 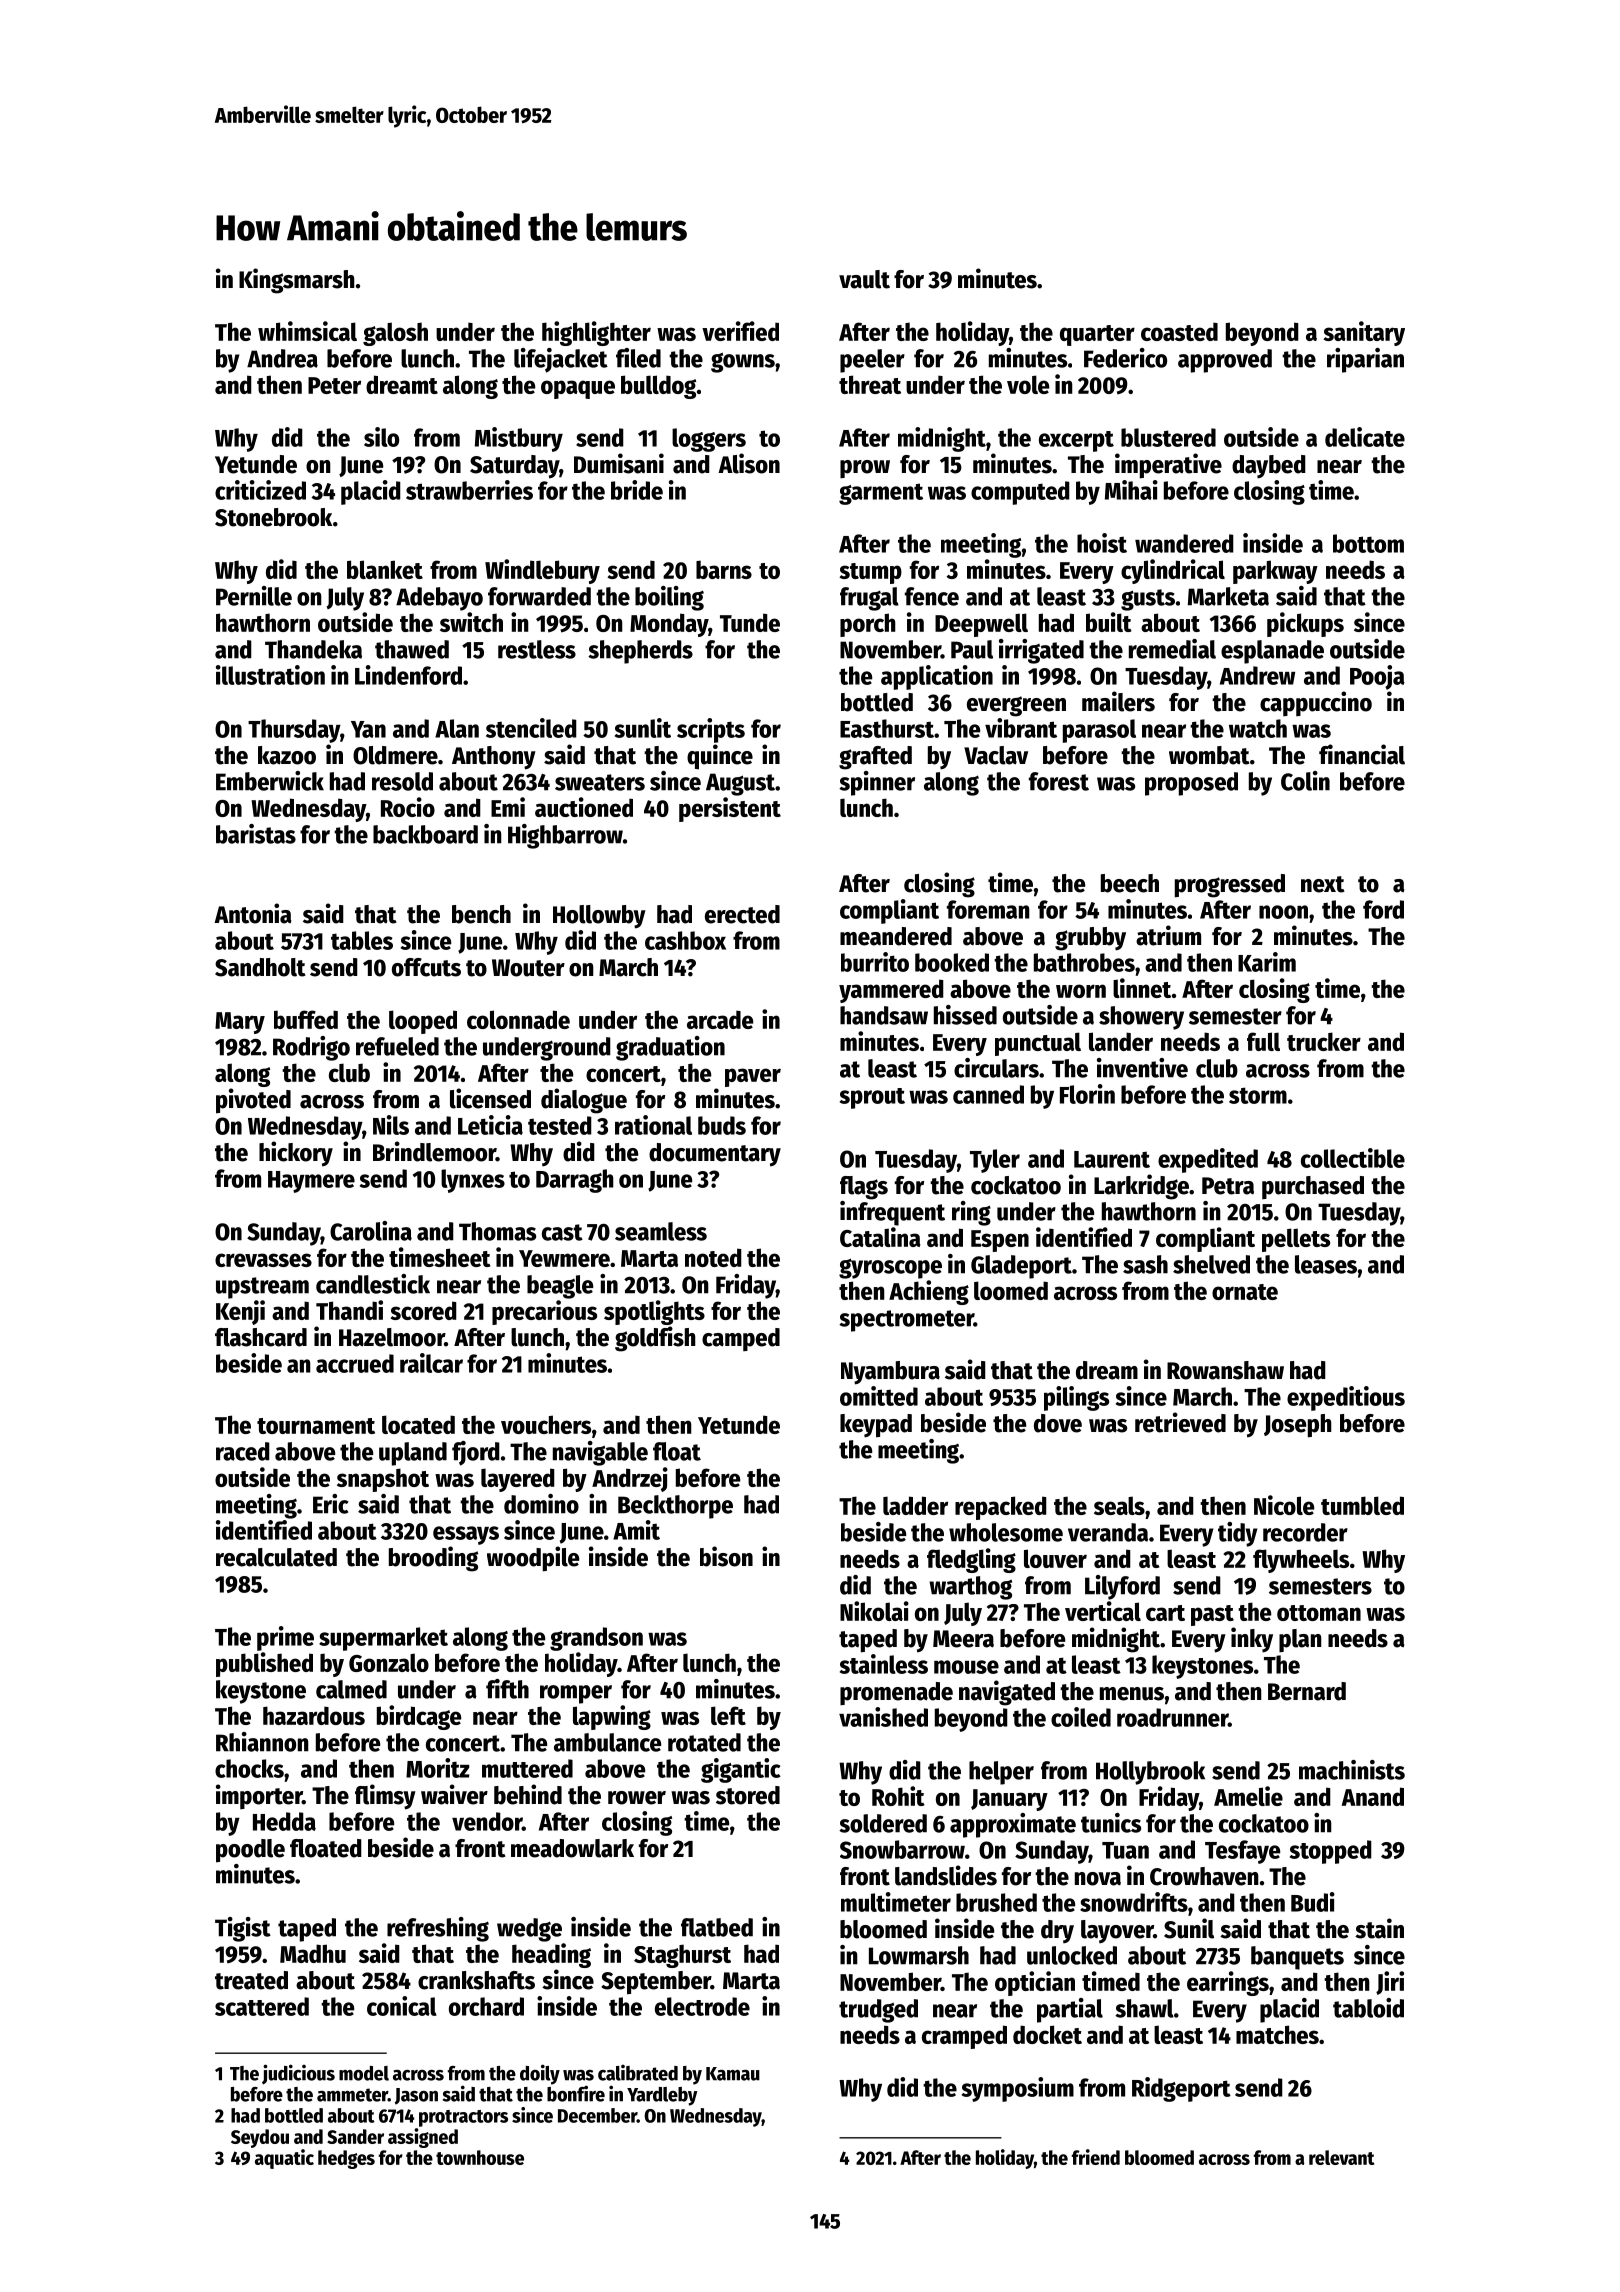 I want to click on lander, so click(x=1121, y=1041).
